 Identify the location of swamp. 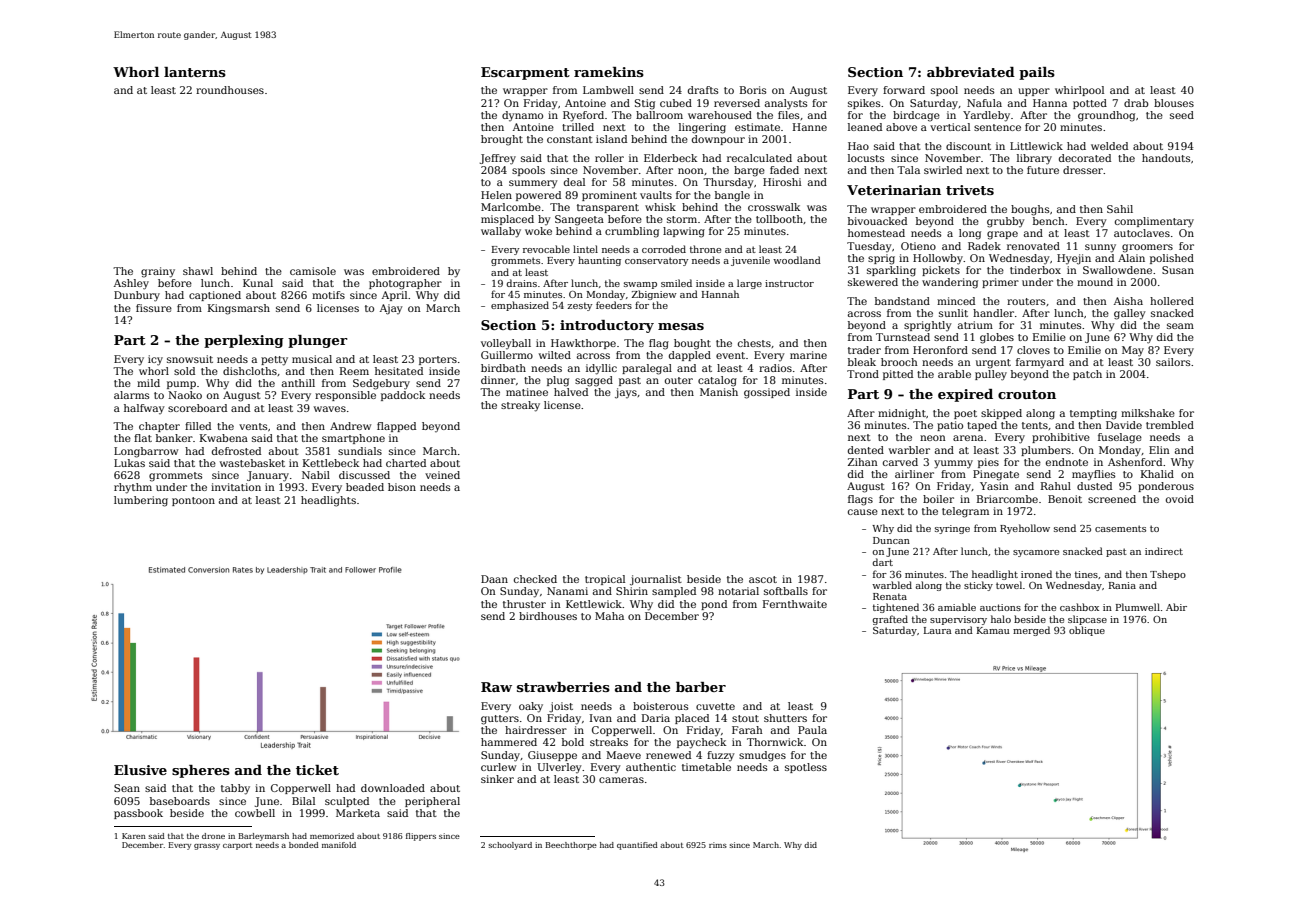
(640, 285).
